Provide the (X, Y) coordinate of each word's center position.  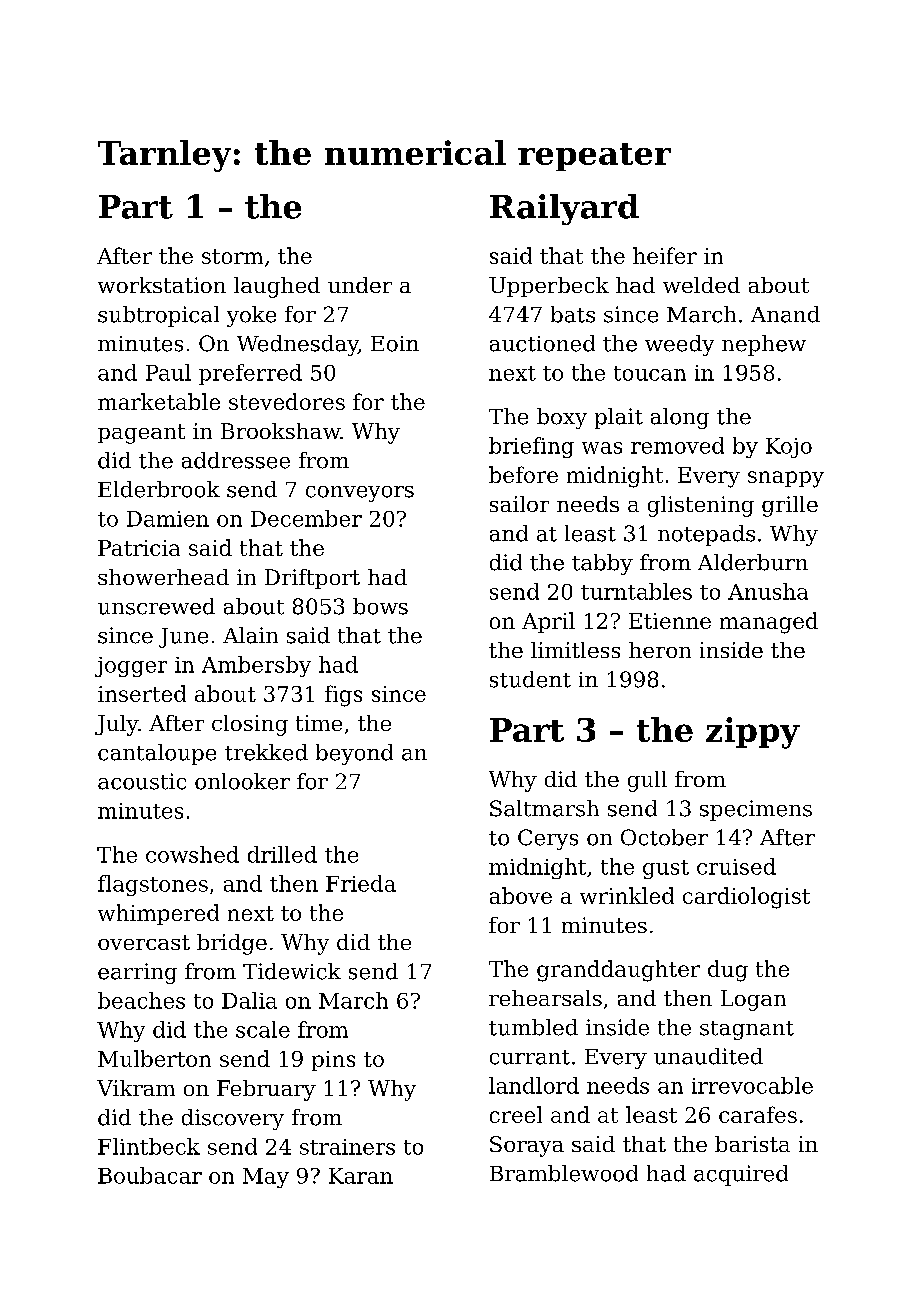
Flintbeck (149, 1146)
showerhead (163, 577)
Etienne (670, 621)
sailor (519, 504)
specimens (756, 810)
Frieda (361, 883)
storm (232, 256)
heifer (665, 255)
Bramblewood (564, 1173)
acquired (741, 1175)
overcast (144, 942)
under (360, 285)
